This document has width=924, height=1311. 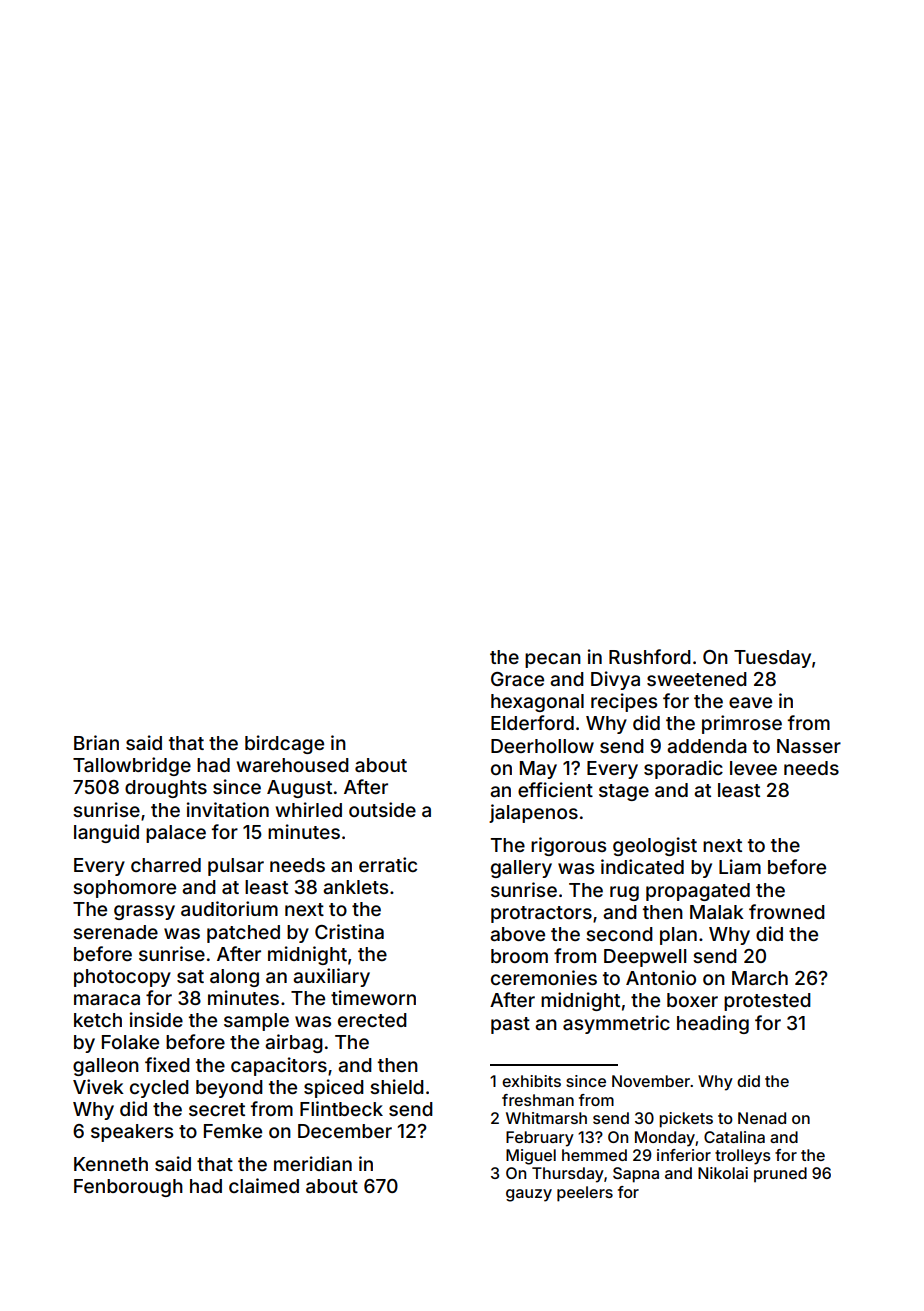 What do you see at coordinates (124, 889) in the document?
I see `sophomore` at bounding box center [124, 889].
